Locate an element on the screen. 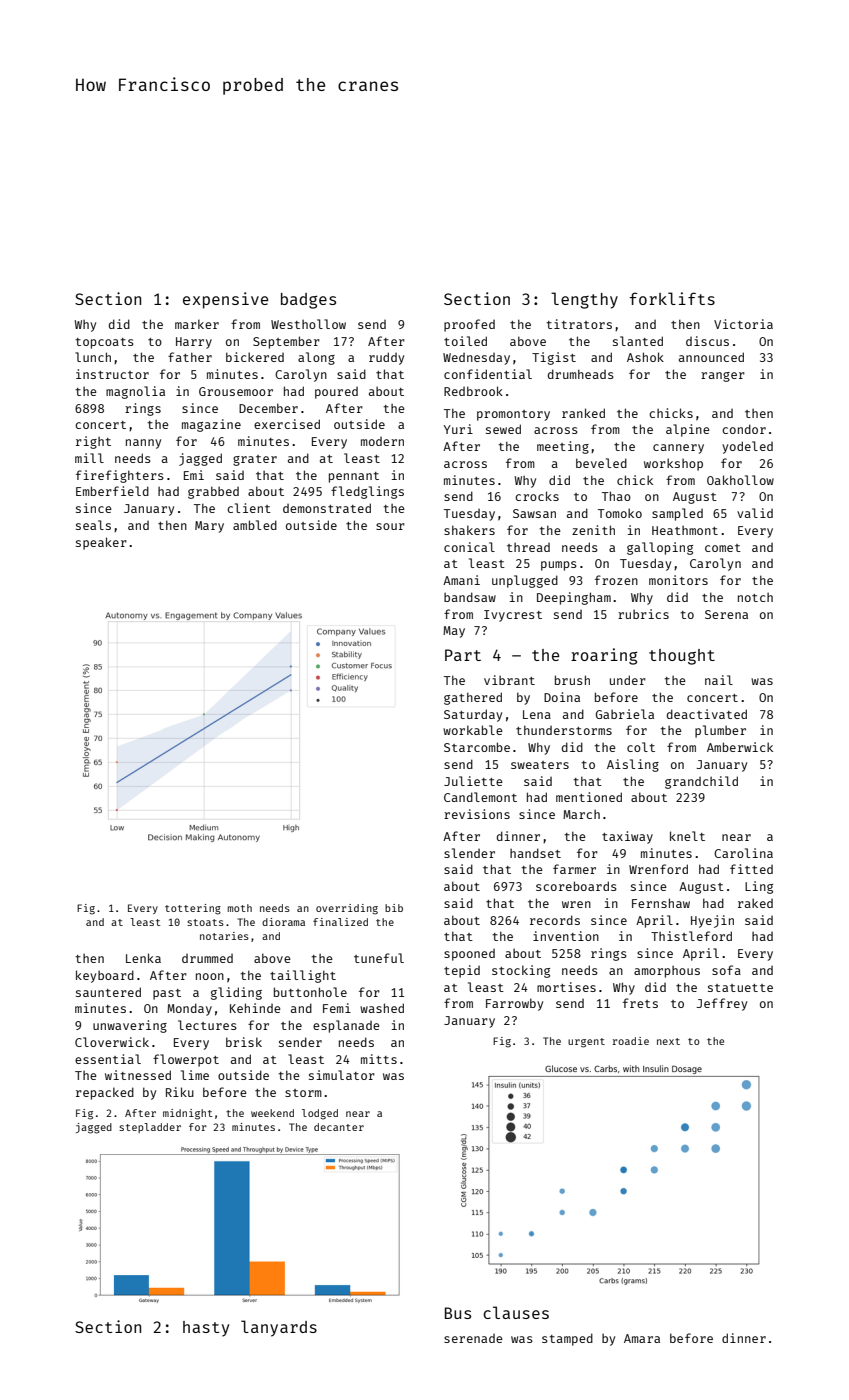  mitts is located at coordinates (379, 1059).
